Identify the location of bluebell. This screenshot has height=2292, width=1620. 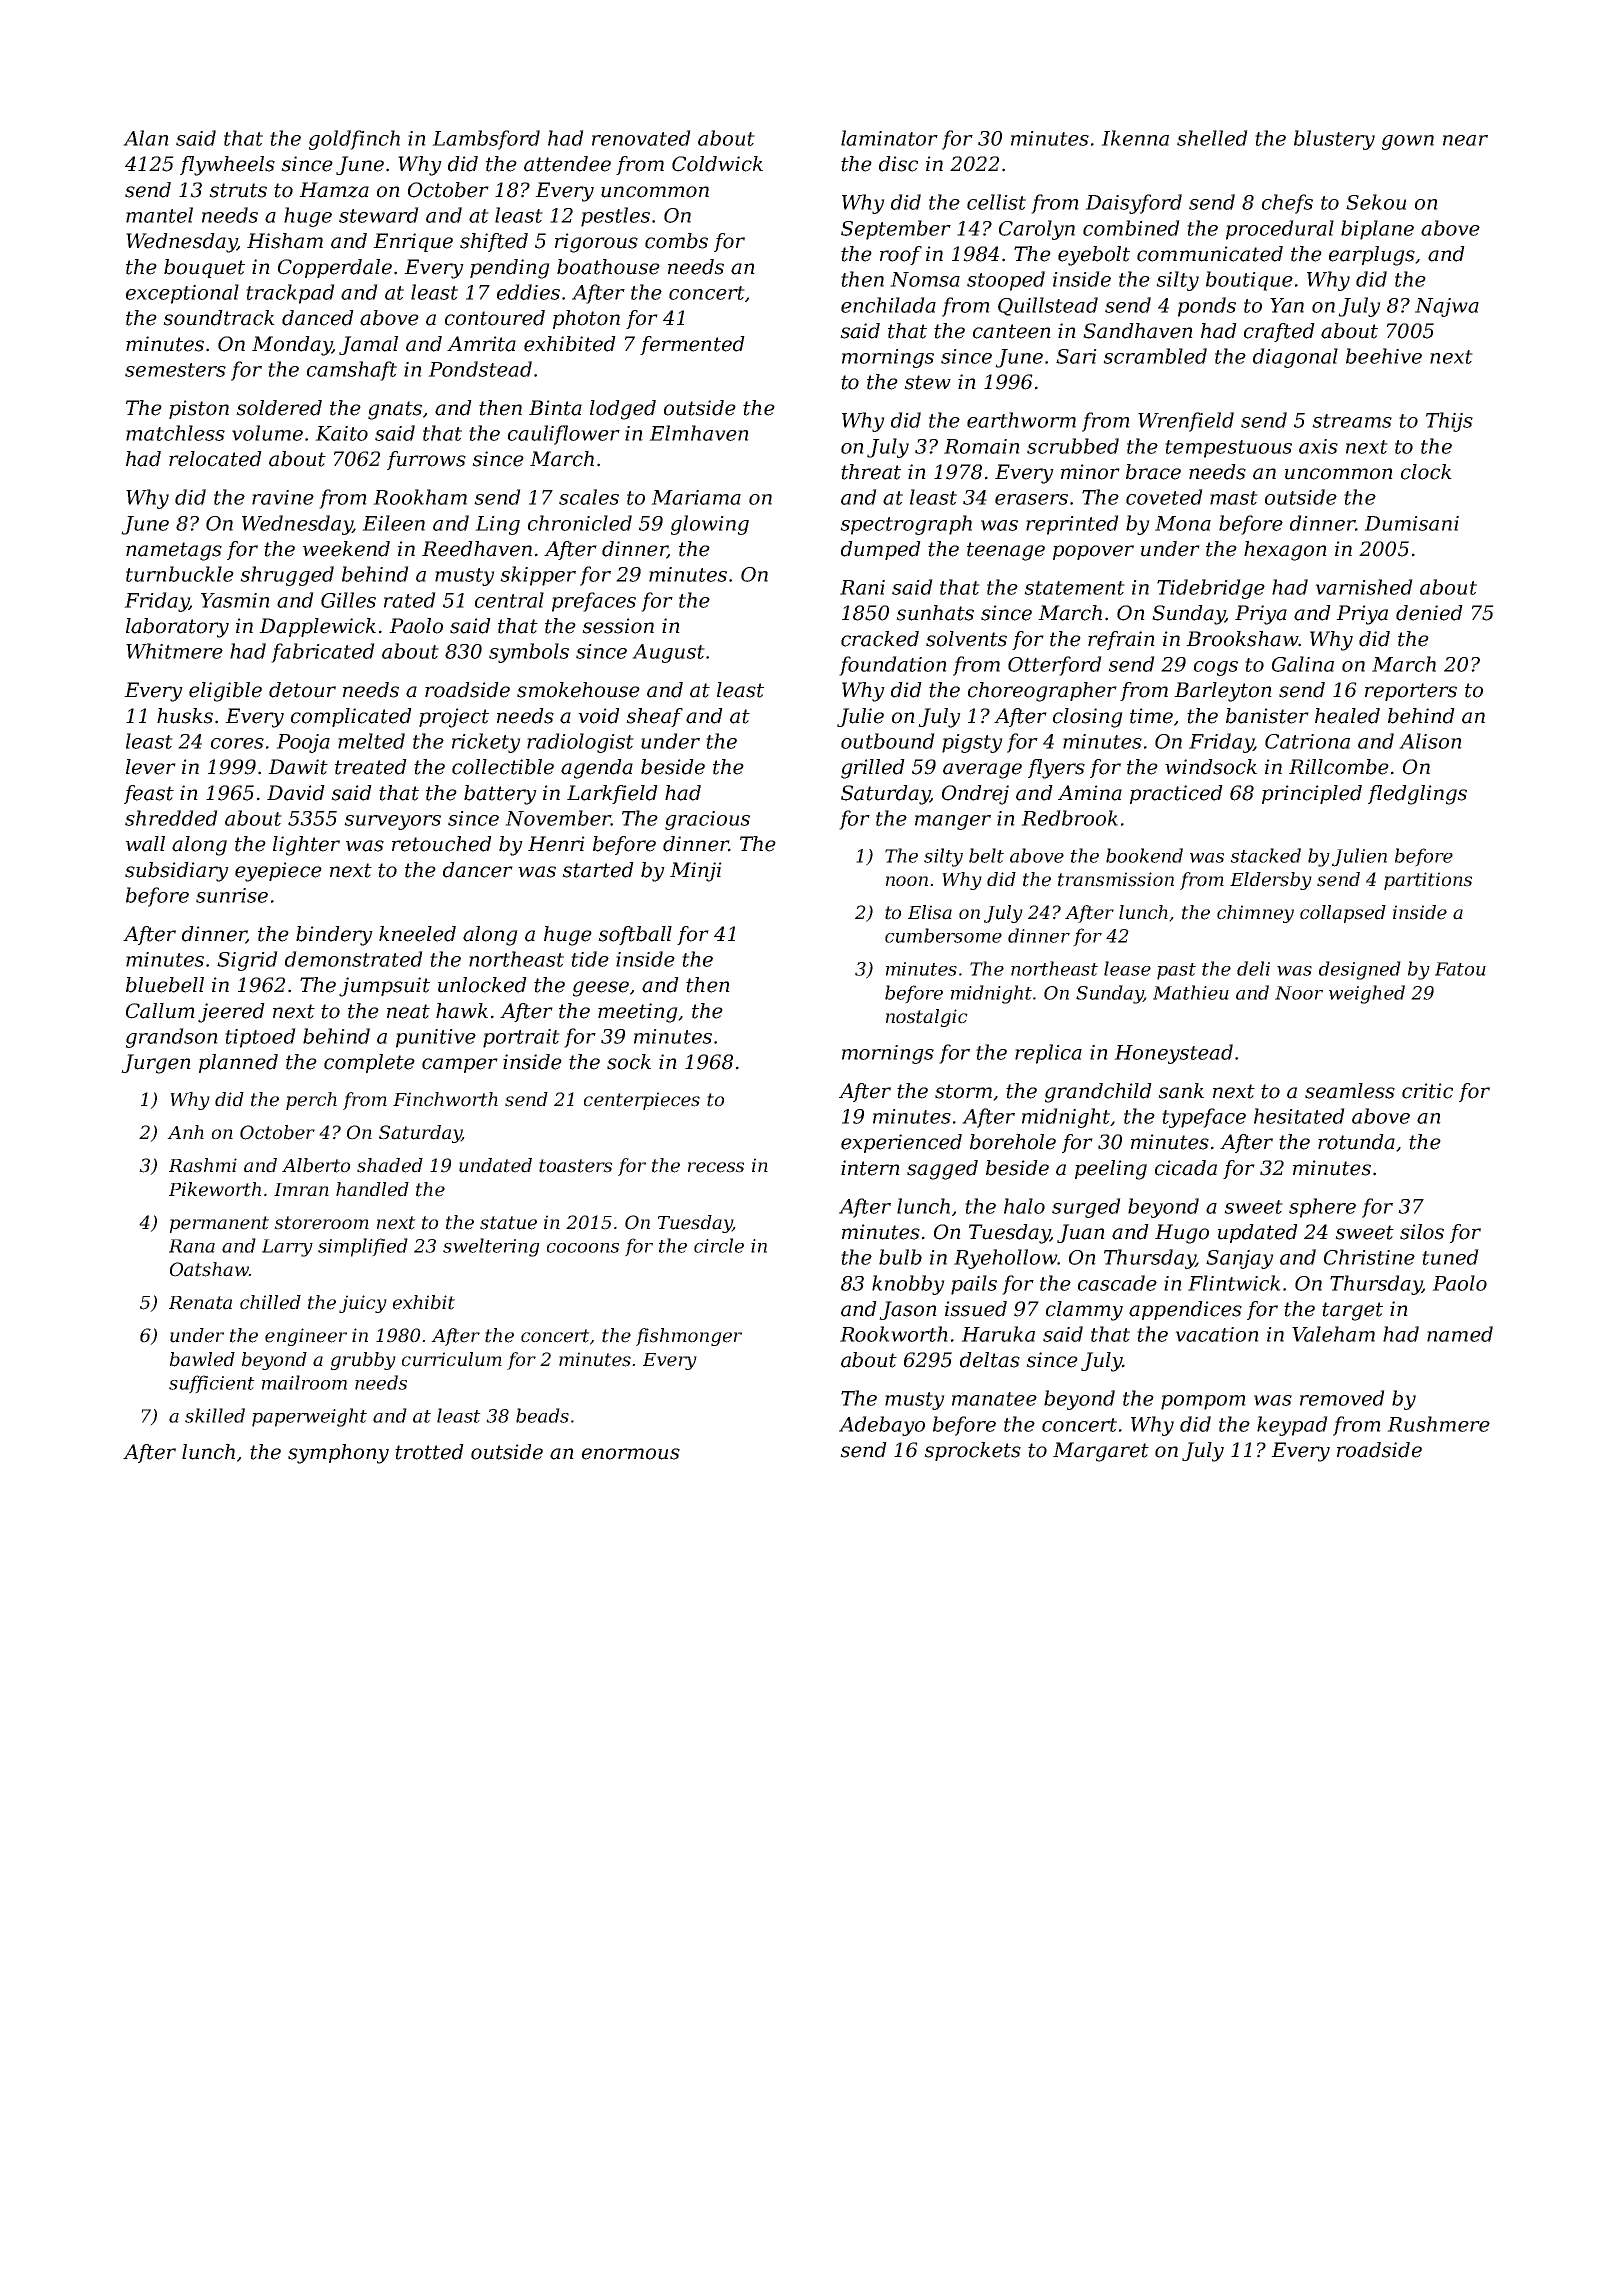
(165, 985).
